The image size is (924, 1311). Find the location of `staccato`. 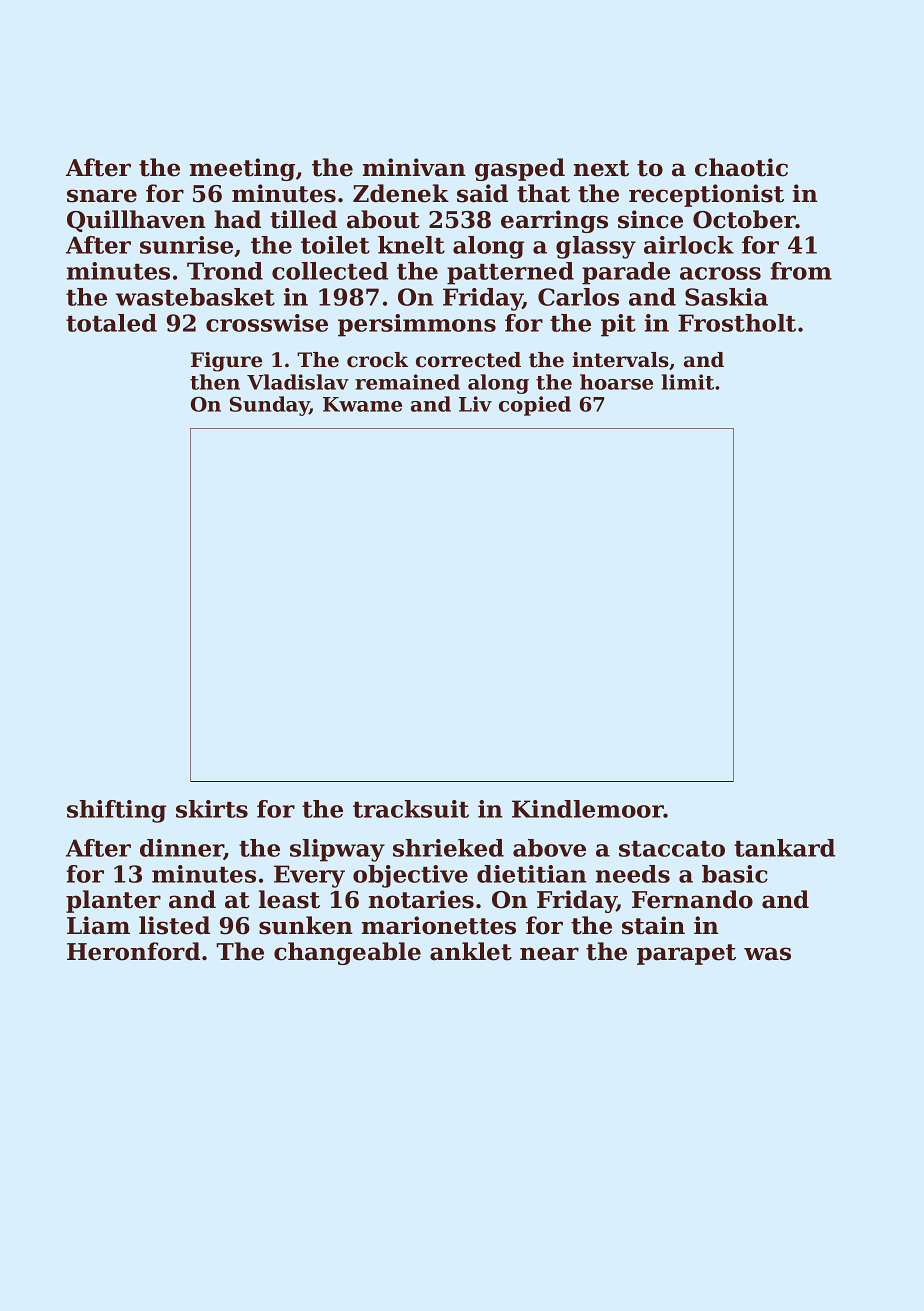

staccato is located at coordinates (672, 849).
